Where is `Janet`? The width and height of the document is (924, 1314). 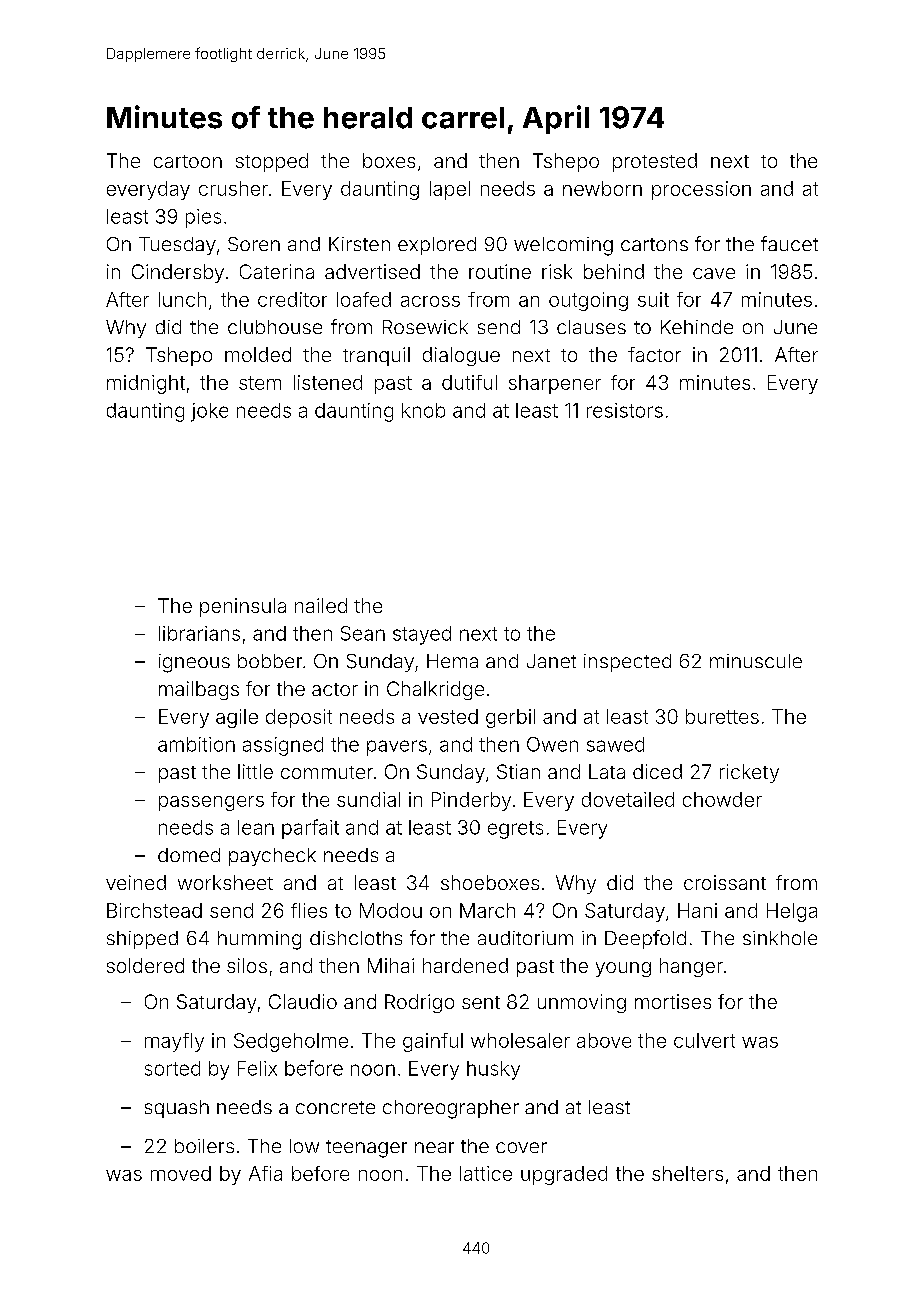
Janet is located at coordinates (551, 661).
